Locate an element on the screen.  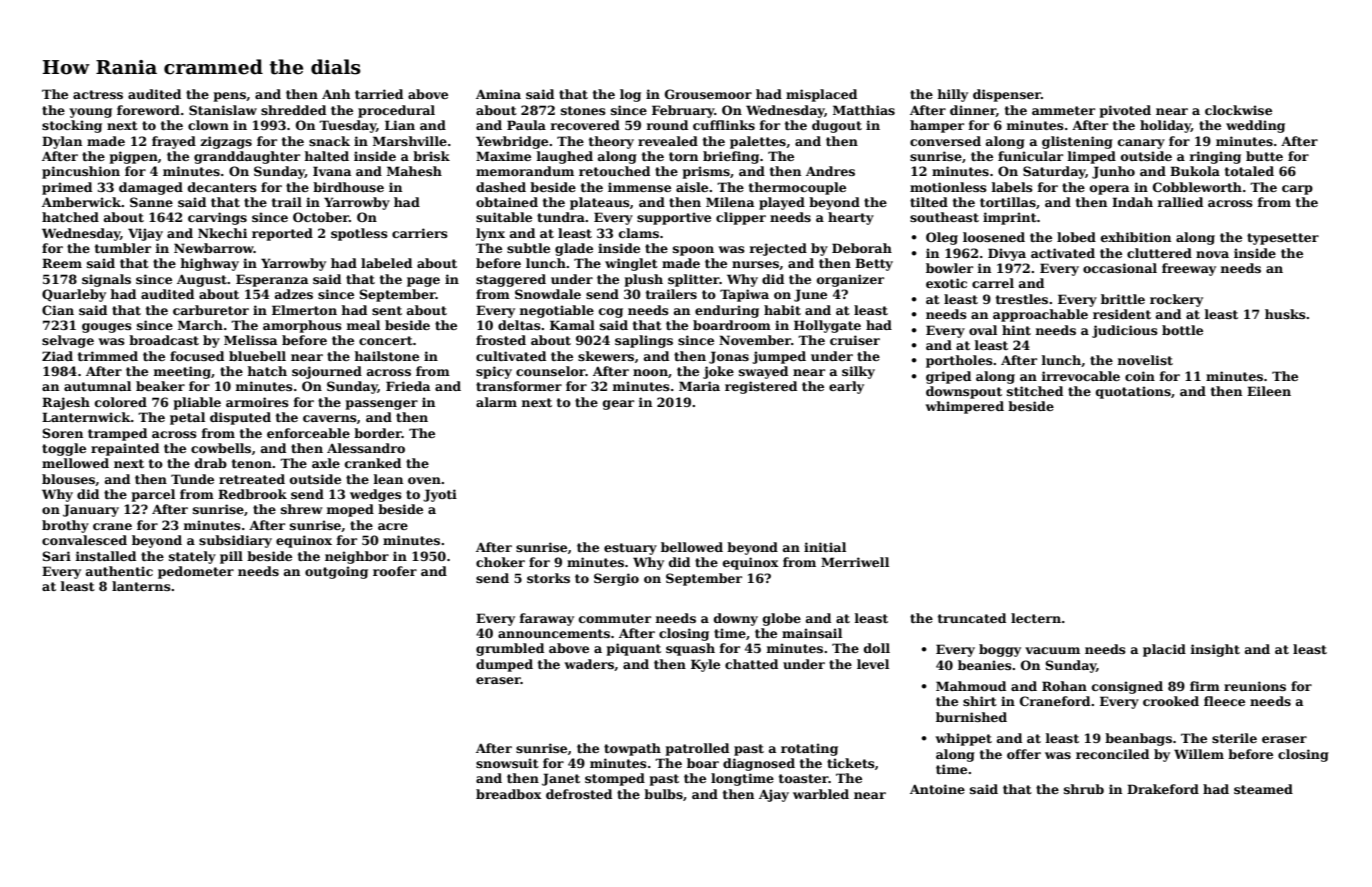
Stanislaw is located at coordinates (223, 110).
